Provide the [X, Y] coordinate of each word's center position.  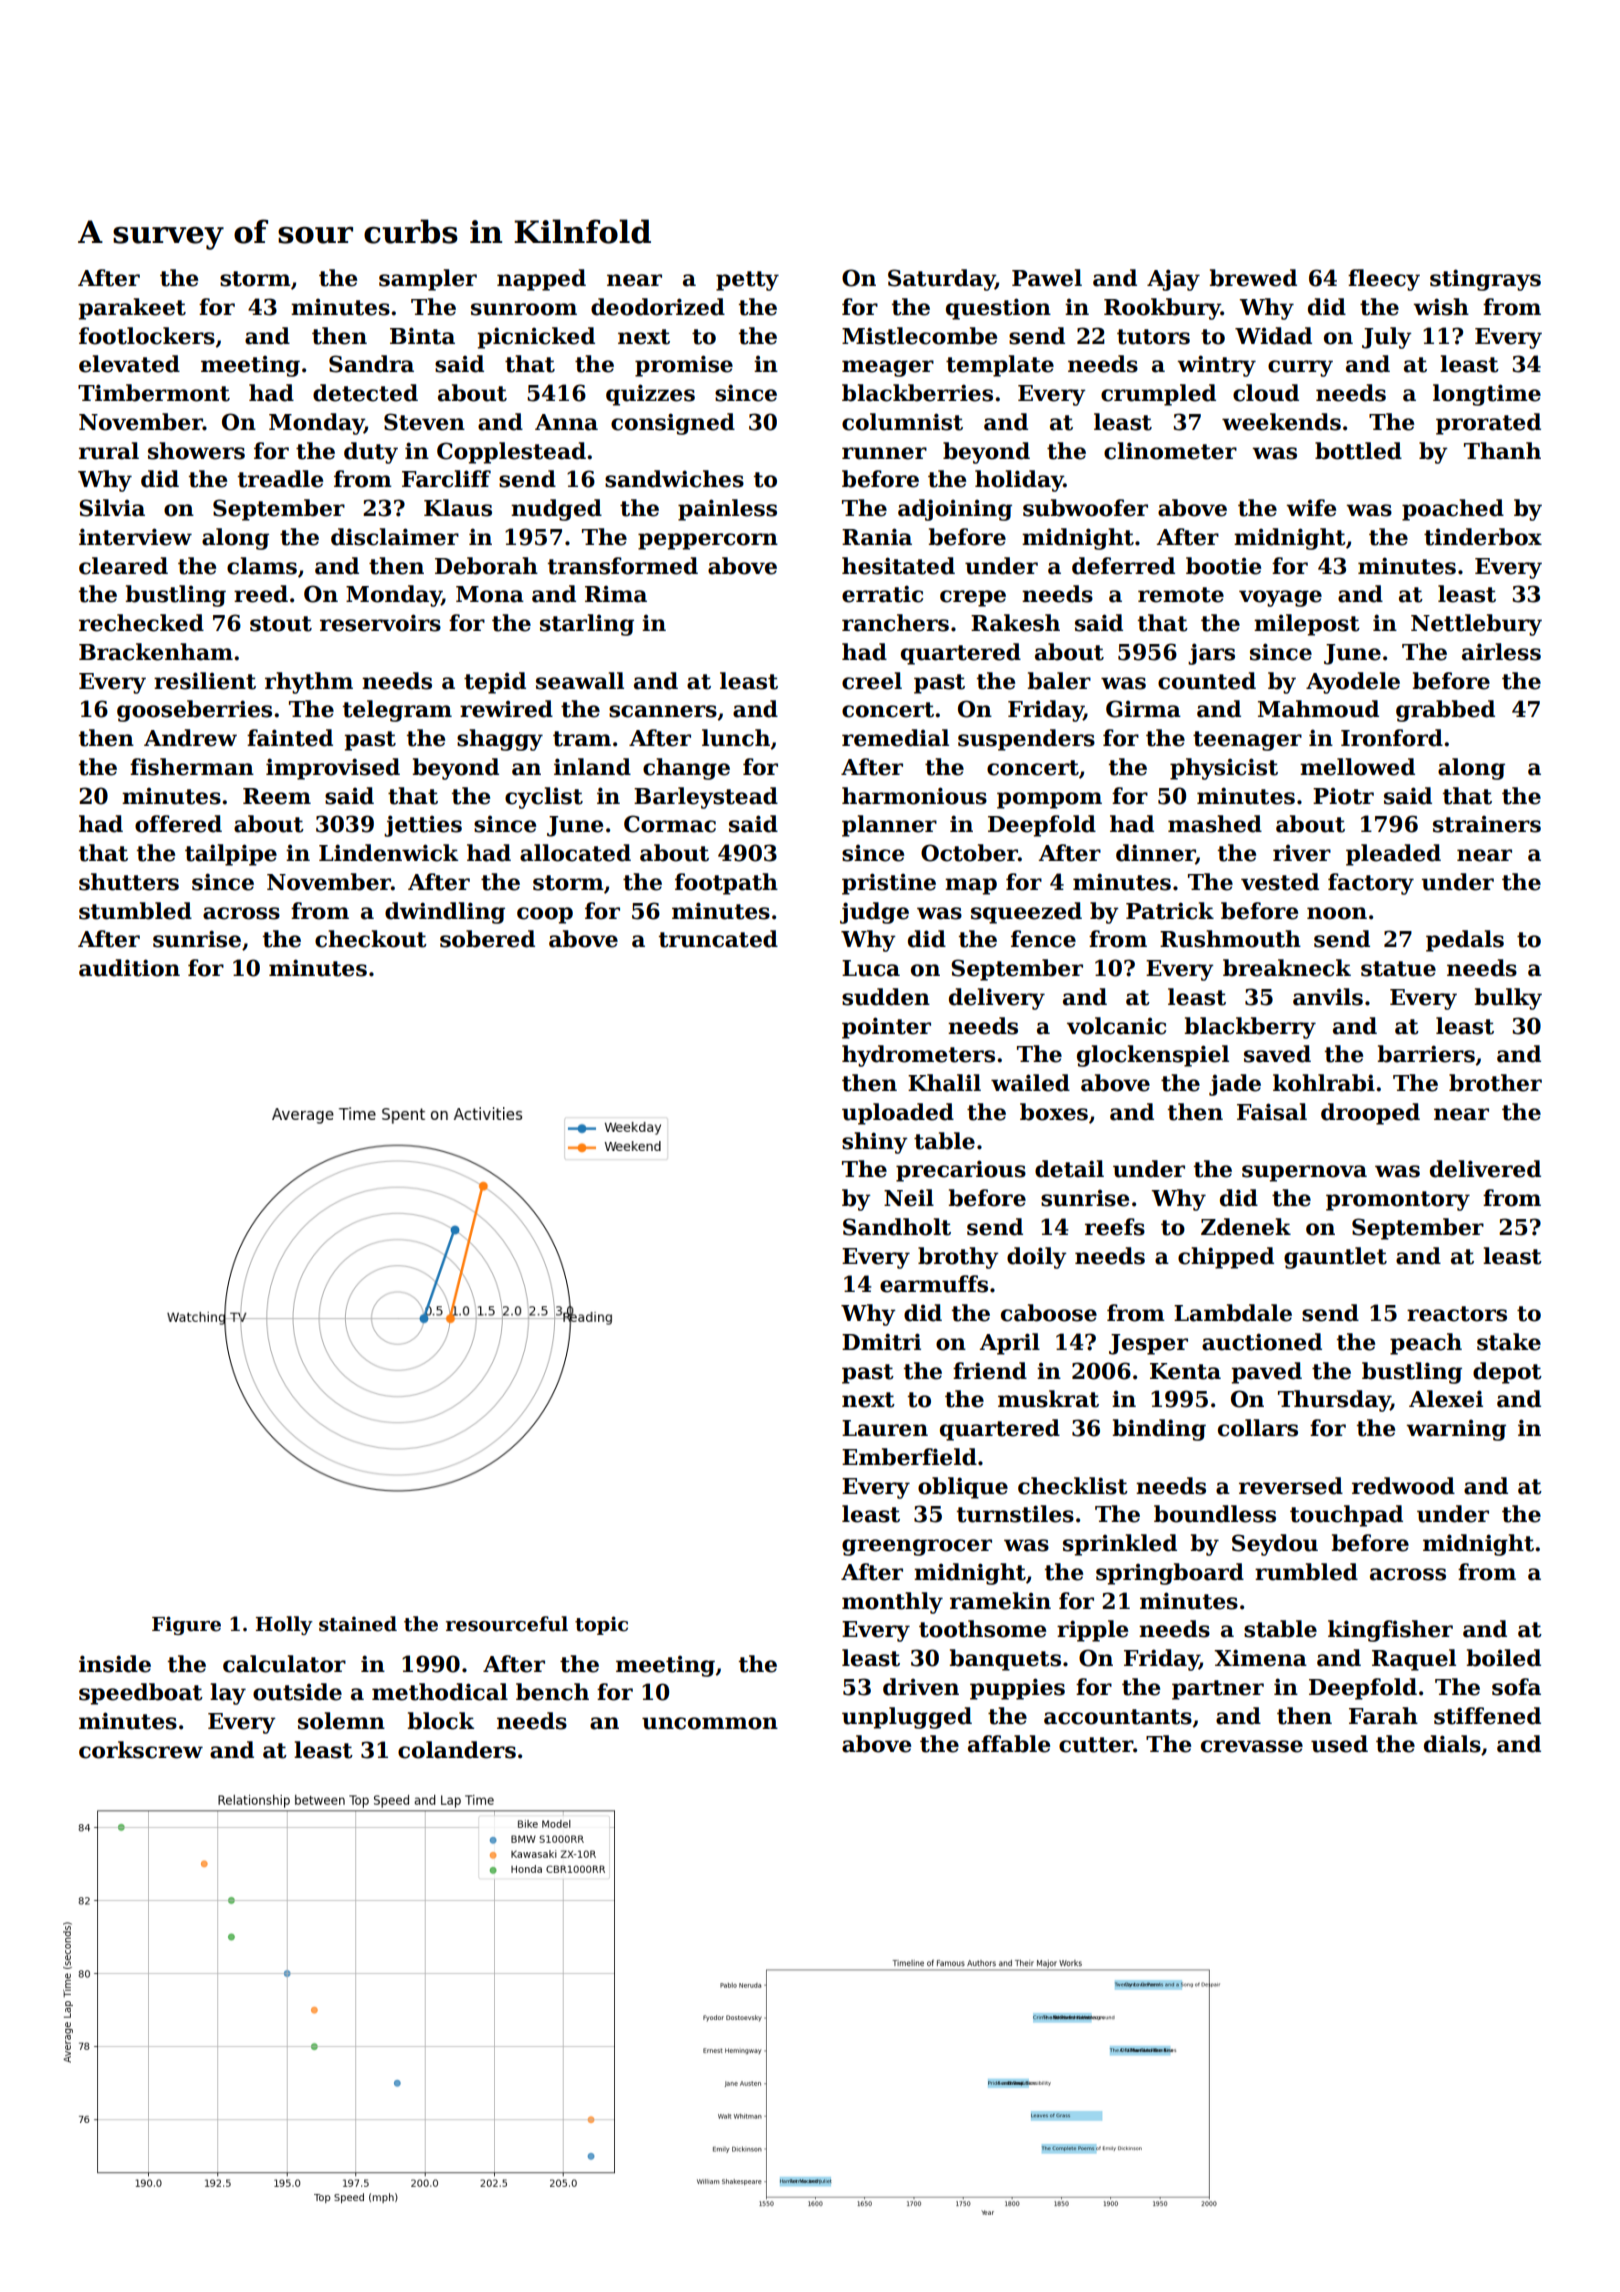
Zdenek [1246, 1227]
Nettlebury [1476, 625]
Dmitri [881, 1342]
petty [747, 281]
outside [297, 1692]
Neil [909, 1198]
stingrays [1485, 280]
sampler [428, 280]
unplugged [907, 1718]
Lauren [885, 1428]
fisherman [192, 767]
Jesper [1148, 1344]
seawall [580, 681]
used [1339, 1744]
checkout [371, 939]
